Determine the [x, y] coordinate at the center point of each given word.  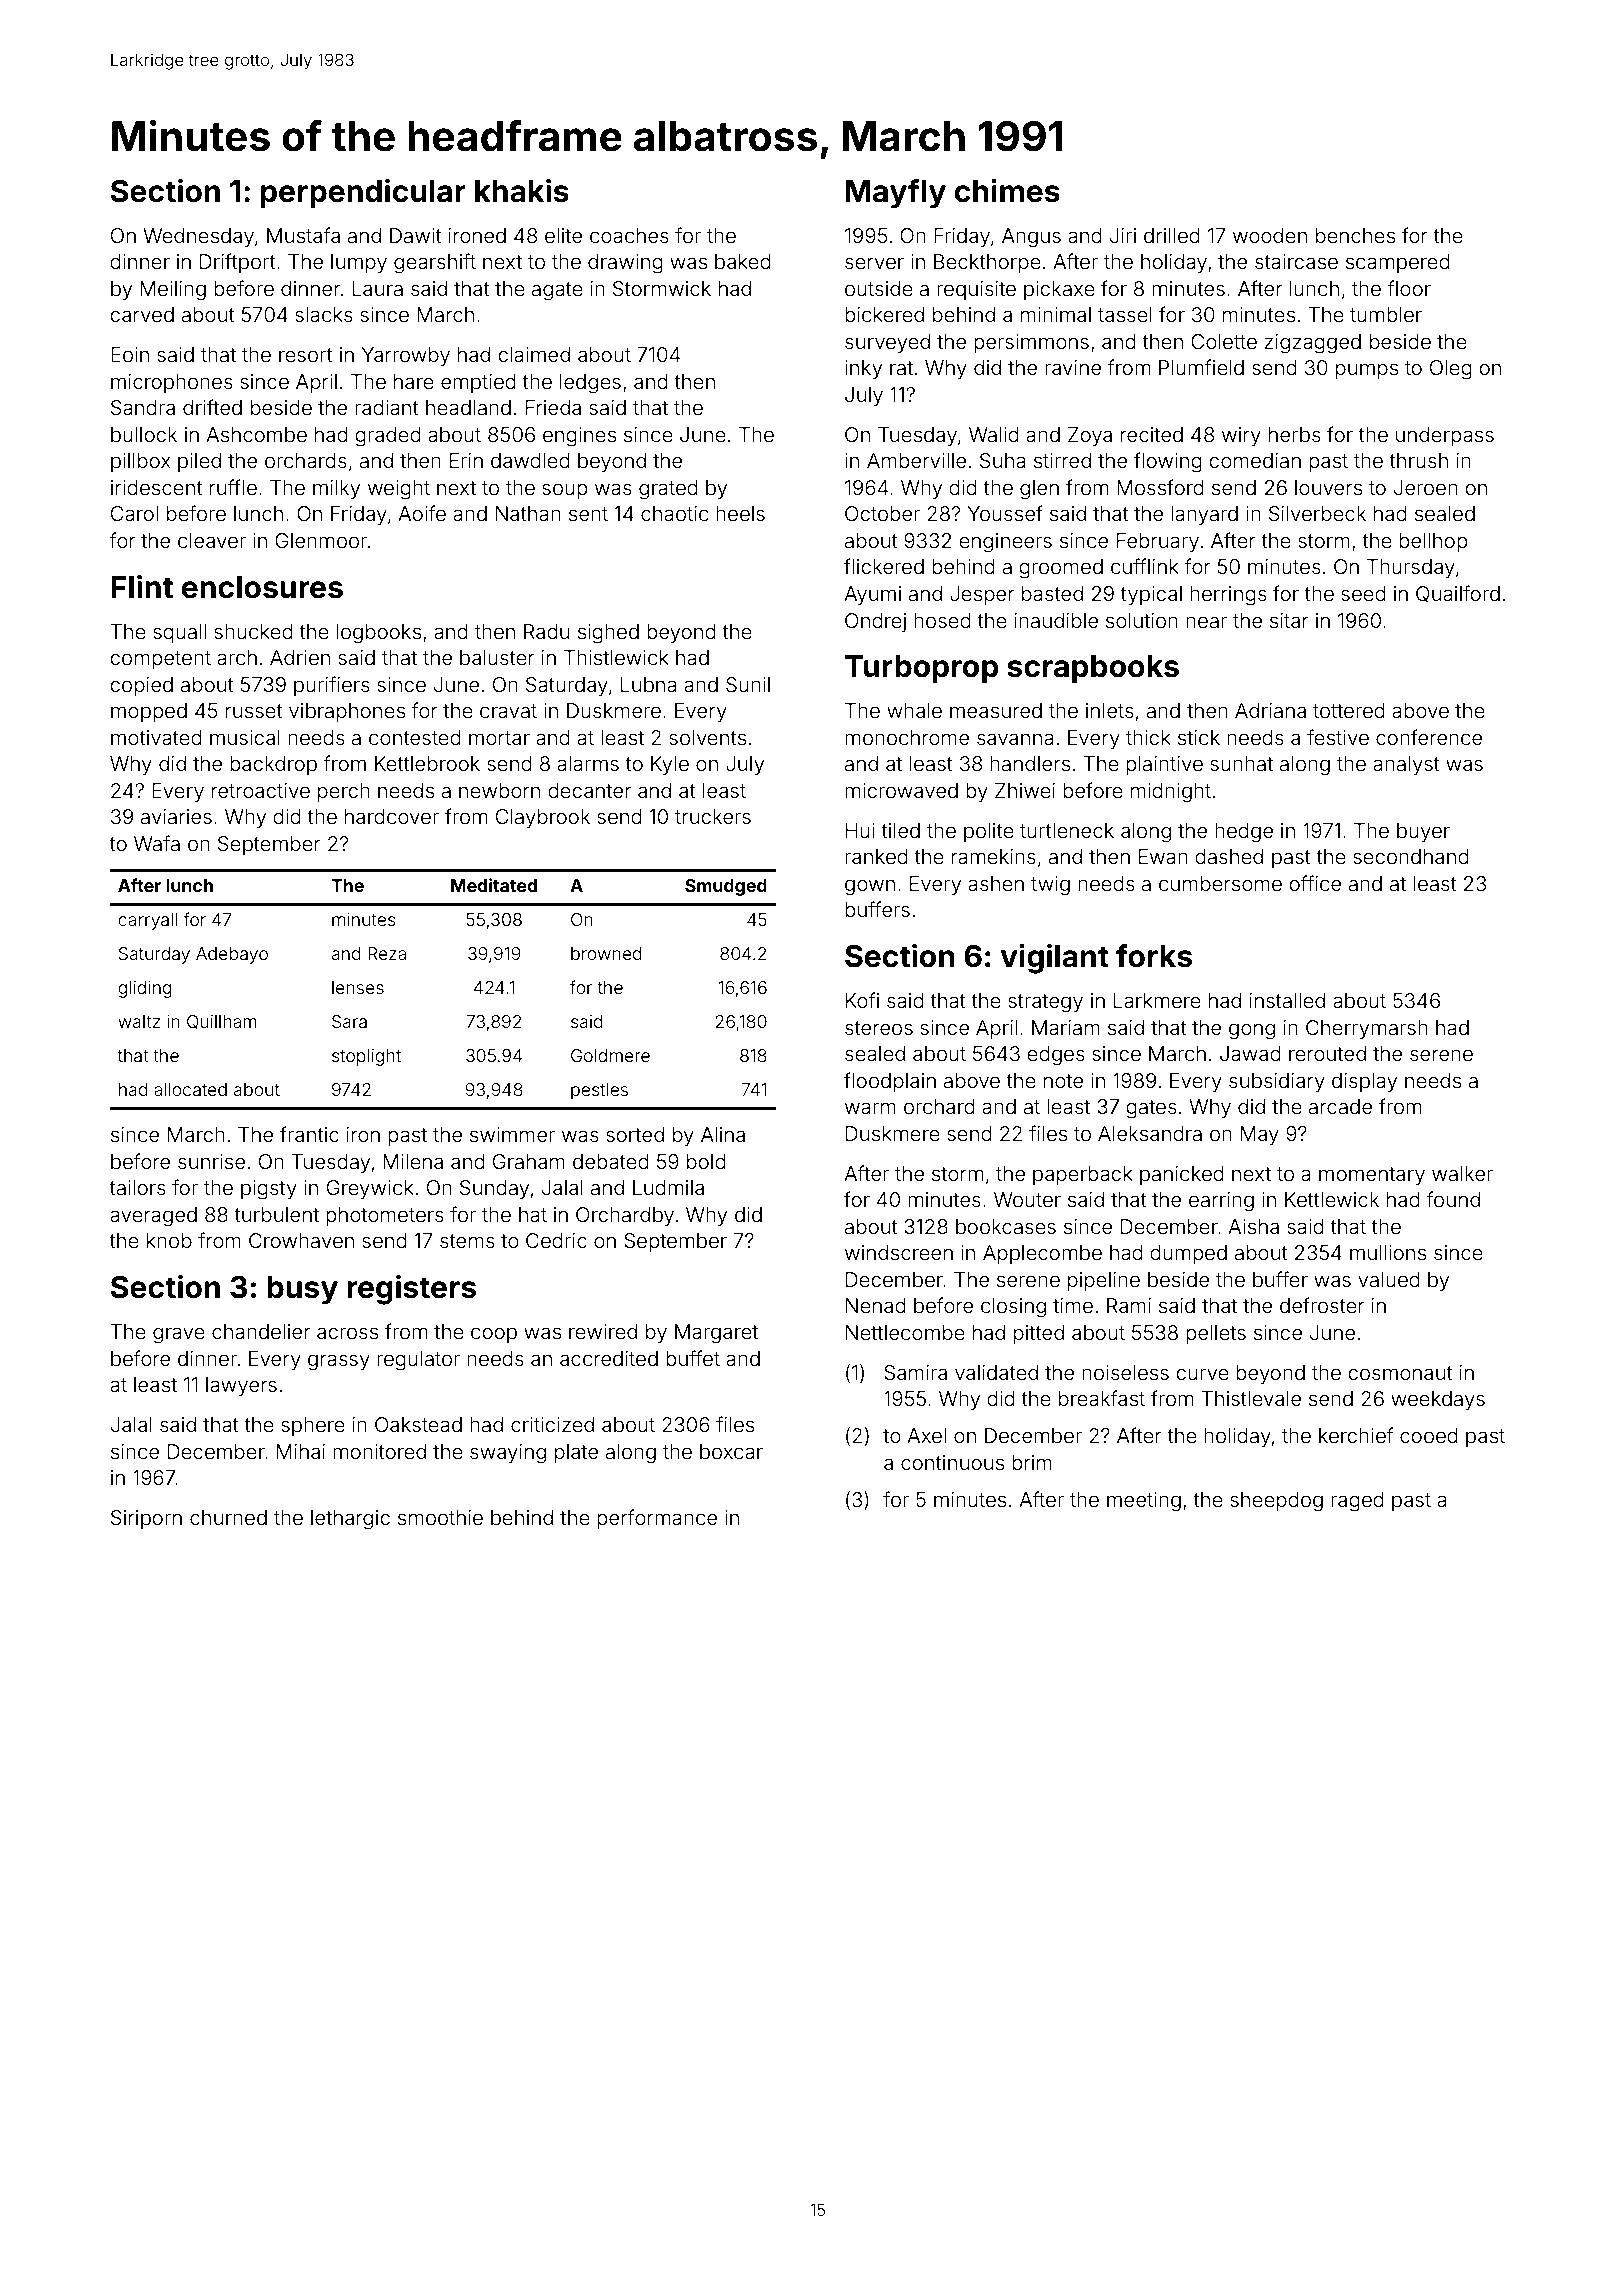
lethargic [350, 1520]
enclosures [262, 587]
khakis [522, 191]
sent [588, 514]
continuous [952, 1462]
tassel [1125, 314]
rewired [603, 1331]
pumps [1367, 371]
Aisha [1253, 1226]
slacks [324, 314]
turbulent [276, 1214]
